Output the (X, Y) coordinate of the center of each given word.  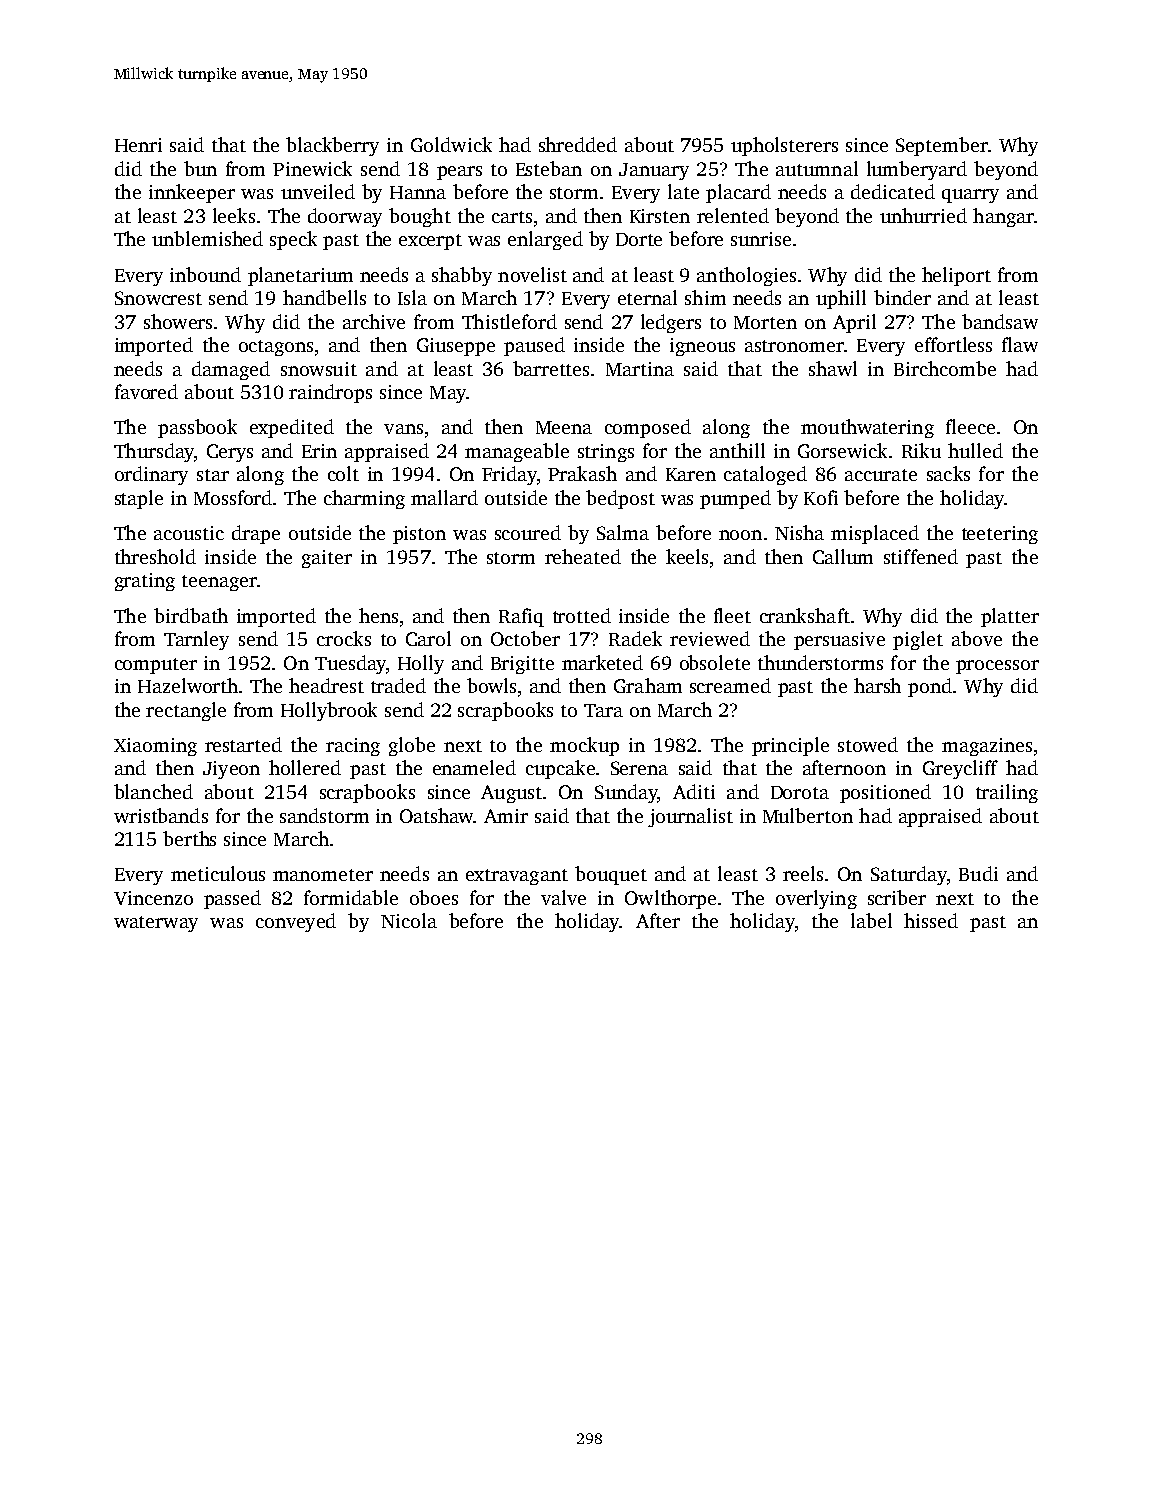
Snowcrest (158, 298)
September (942, 146)
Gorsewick (842, 450)
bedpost (620, 499)
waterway (156, 924)
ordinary (151, 475)
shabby (462, 276)
